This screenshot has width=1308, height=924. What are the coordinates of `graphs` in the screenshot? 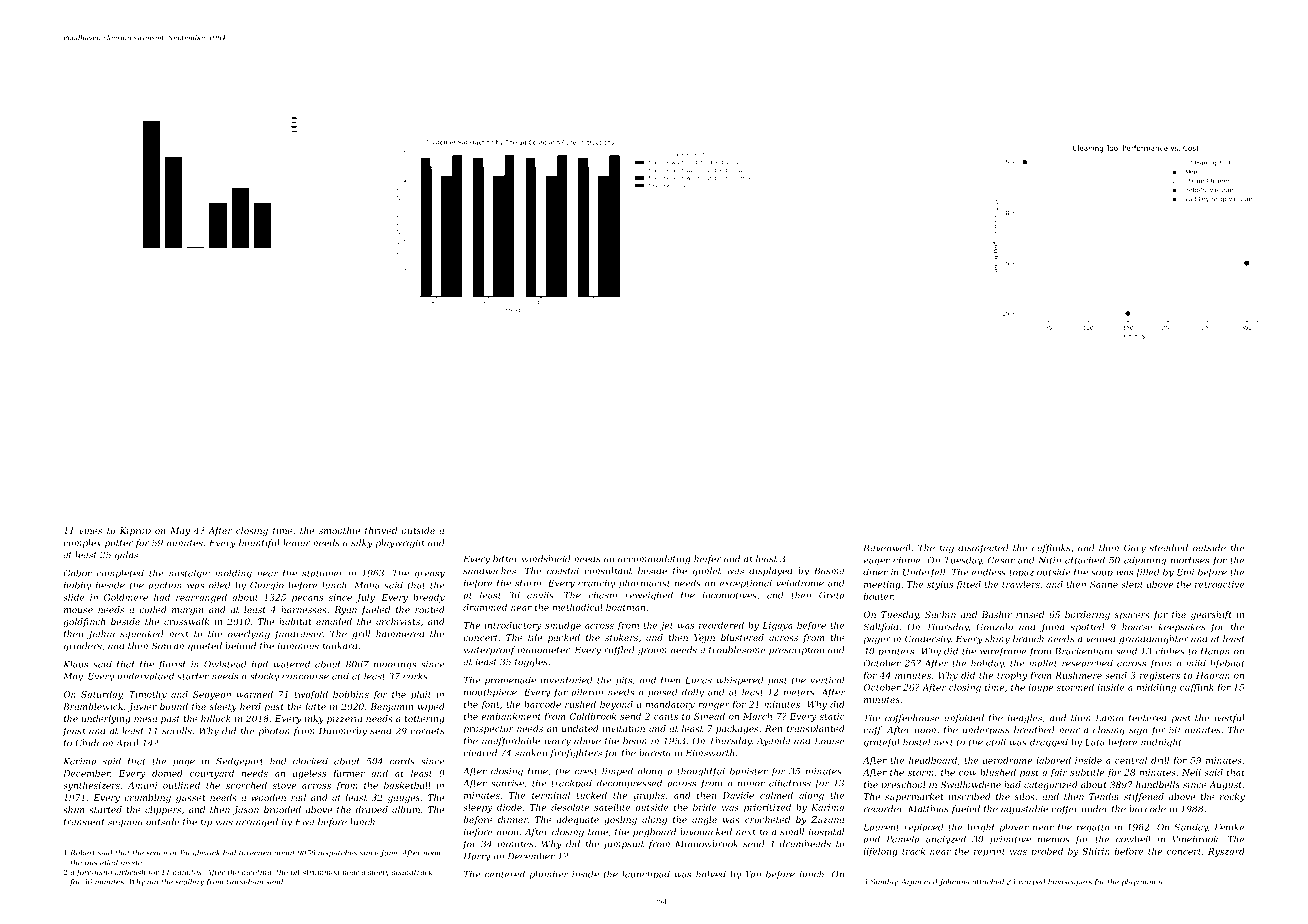 It's located at (649, 796).
